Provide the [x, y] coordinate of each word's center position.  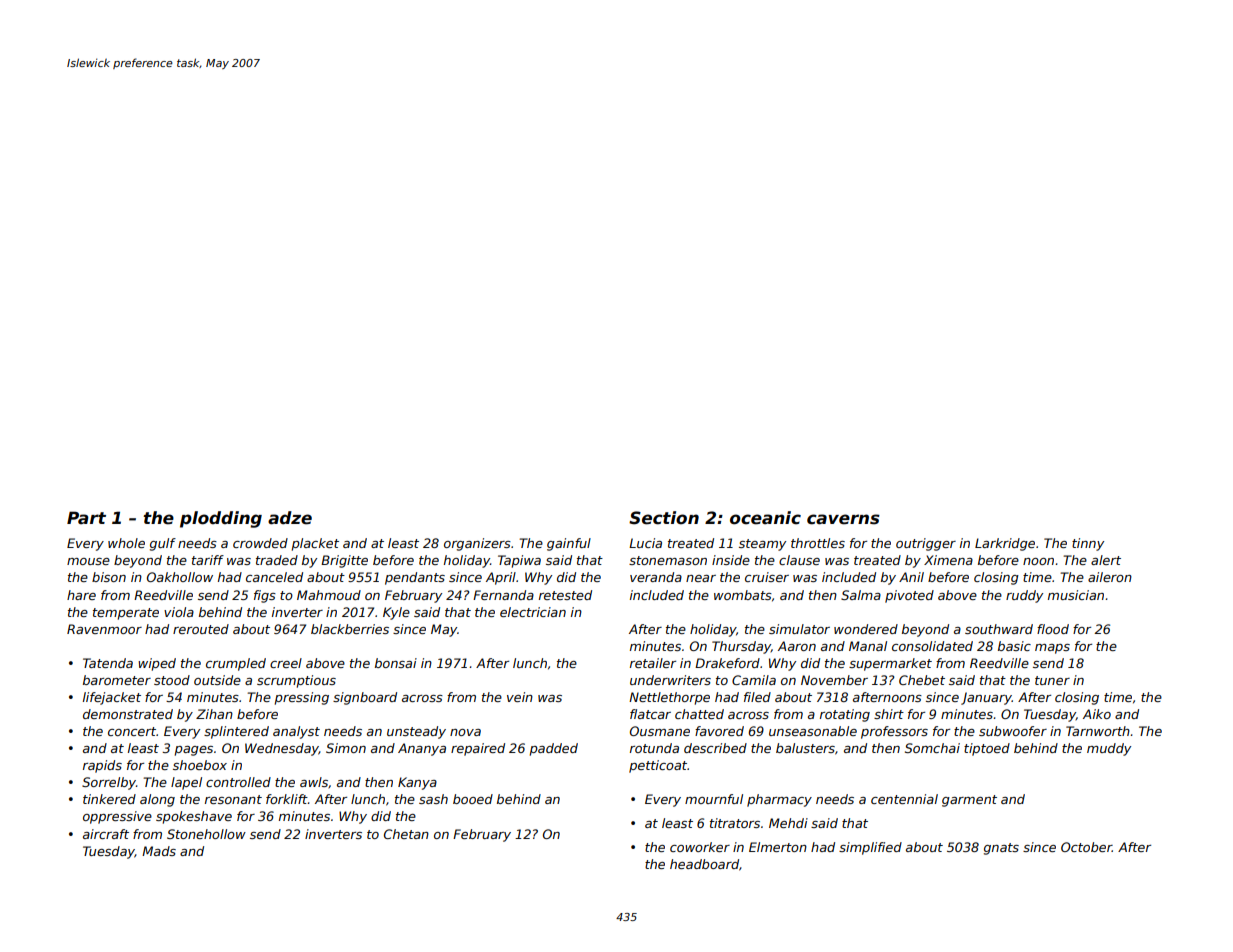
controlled [238, 782]
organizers [477, 544]
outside [217, 680]
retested [565, 595]
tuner [1052, 680]
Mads [159, 851]
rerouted [201, 629]
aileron [1110, 577]
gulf [163, 544]
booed [473, 799]
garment [969, 801]
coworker [700, 847]
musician [1076, 595]
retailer [653, 663]
